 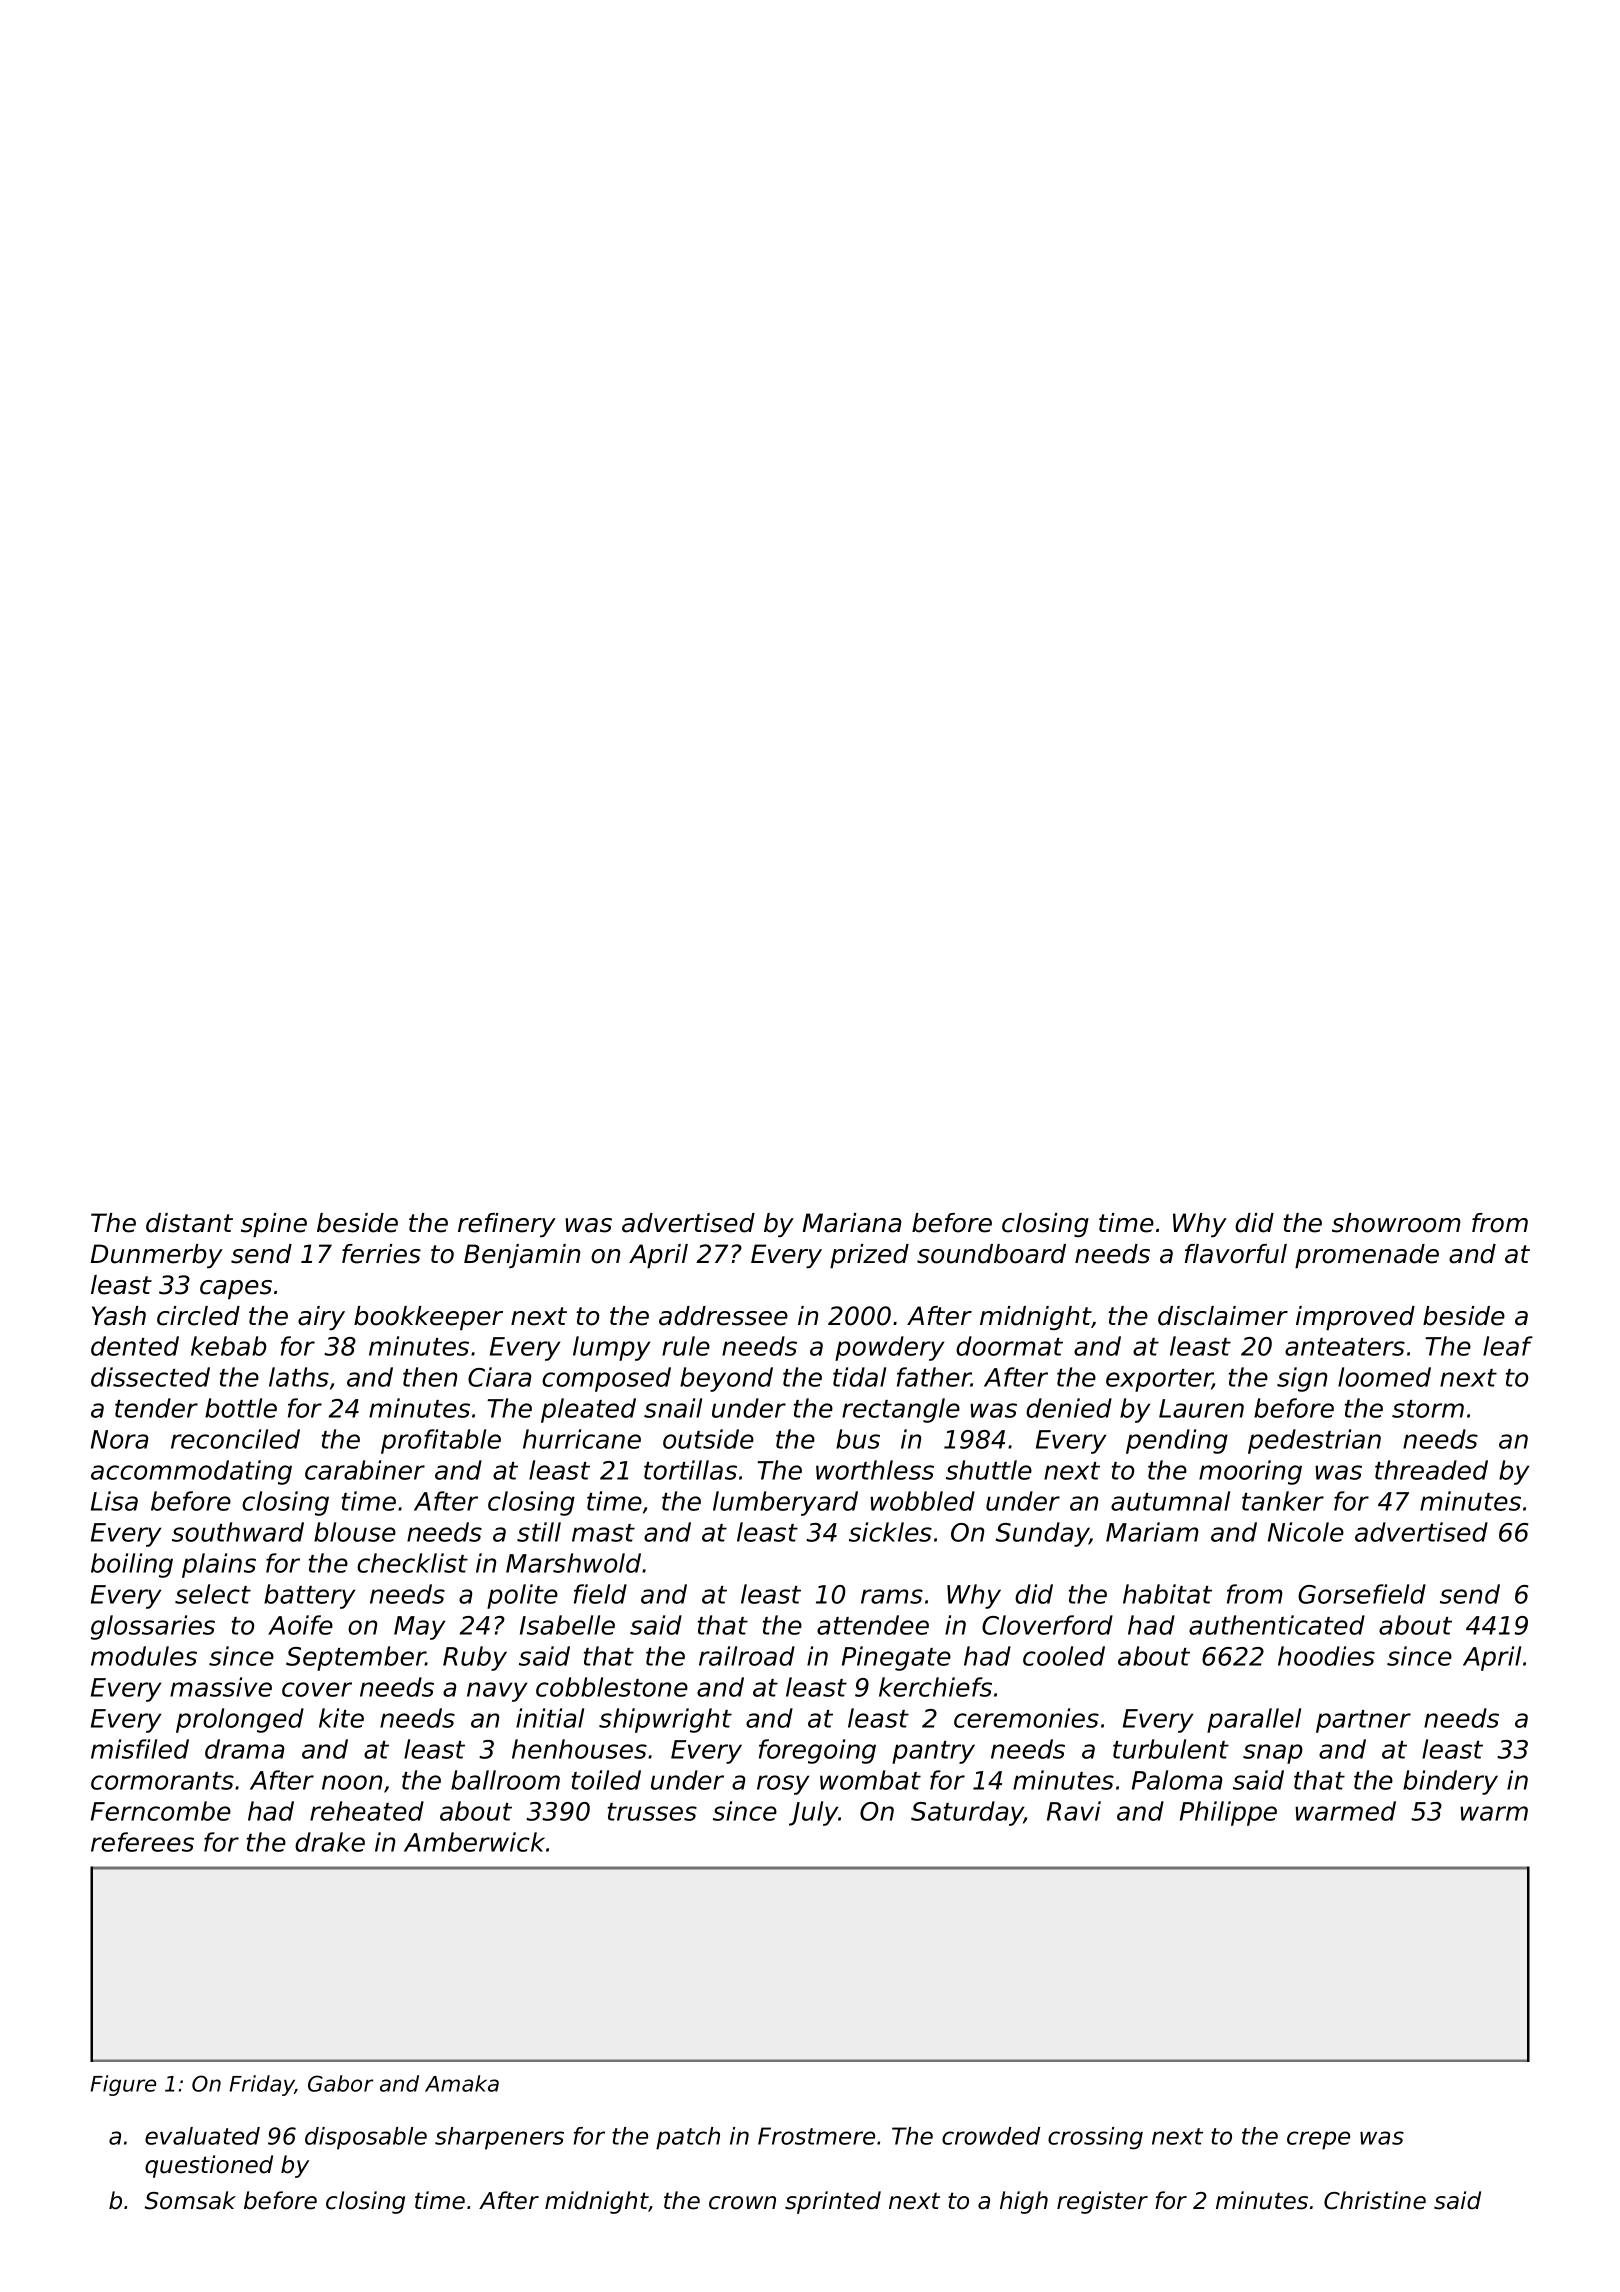 I want to click on showroom, so click(x=1396, y=1223).
